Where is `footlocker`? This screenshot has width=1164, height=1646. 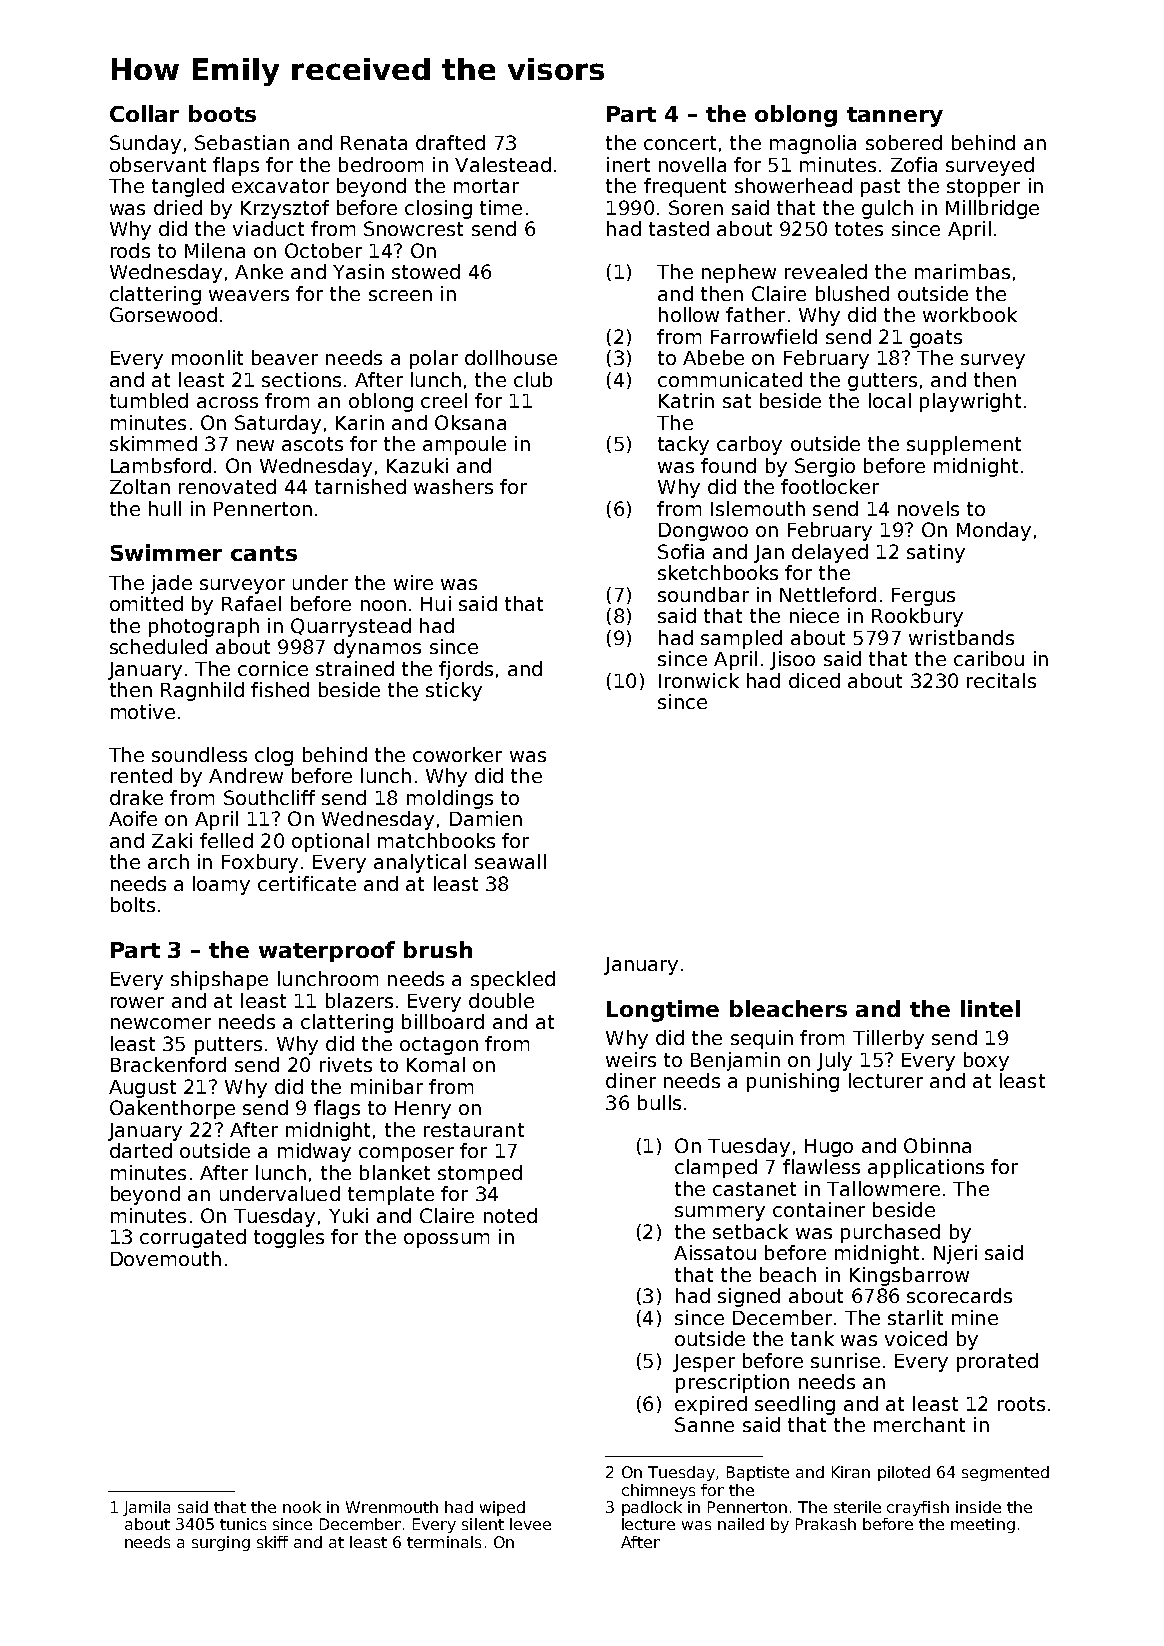 footlocker is located at coordinates (830, 486).
